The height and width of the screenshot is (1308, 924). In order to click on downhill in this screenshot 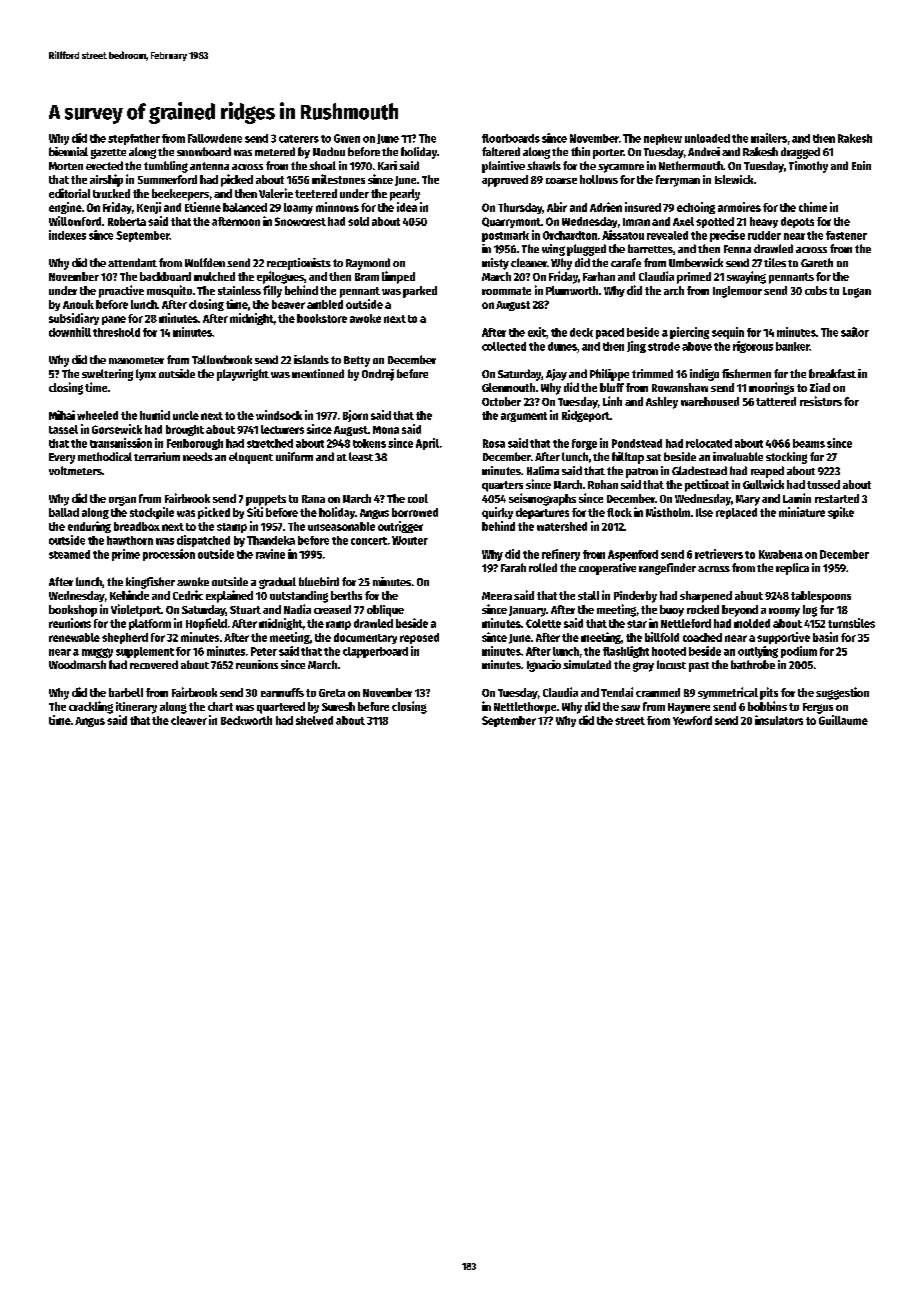, I will do `click(70, 332)`.
